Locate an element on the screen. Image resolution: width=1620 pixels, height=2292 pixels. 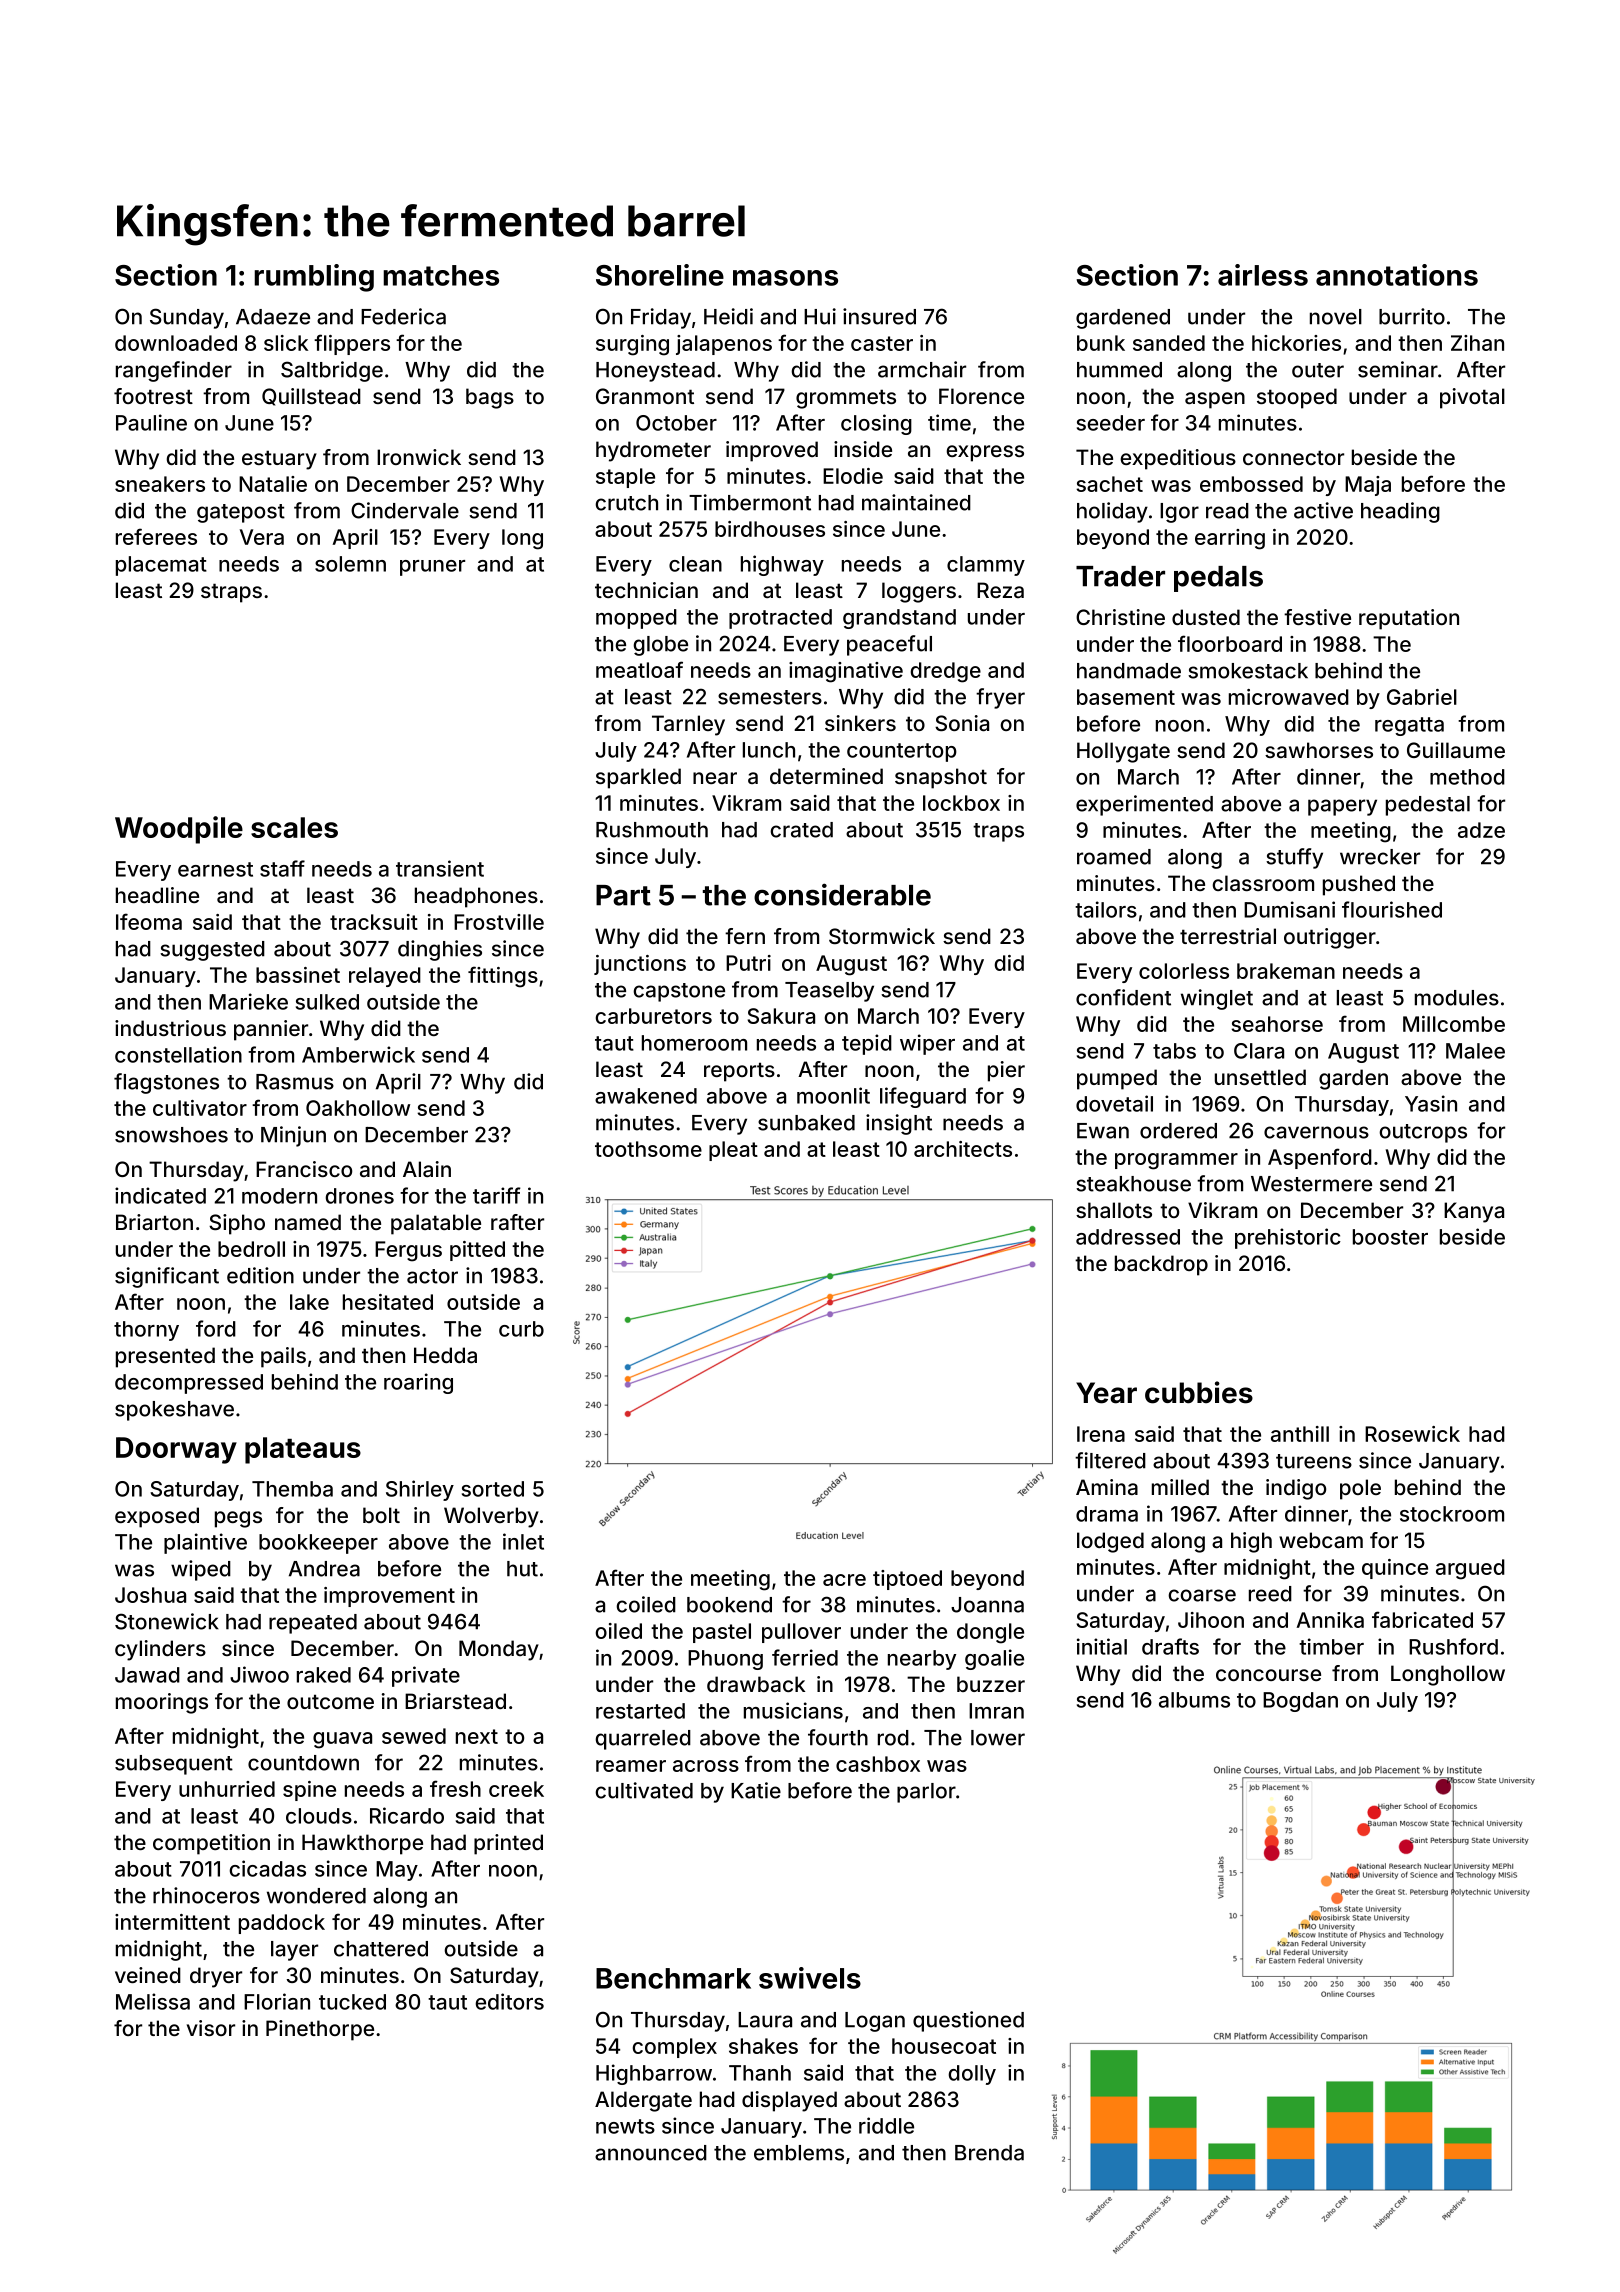
stuffy is located at coordinates (1294, 858).
